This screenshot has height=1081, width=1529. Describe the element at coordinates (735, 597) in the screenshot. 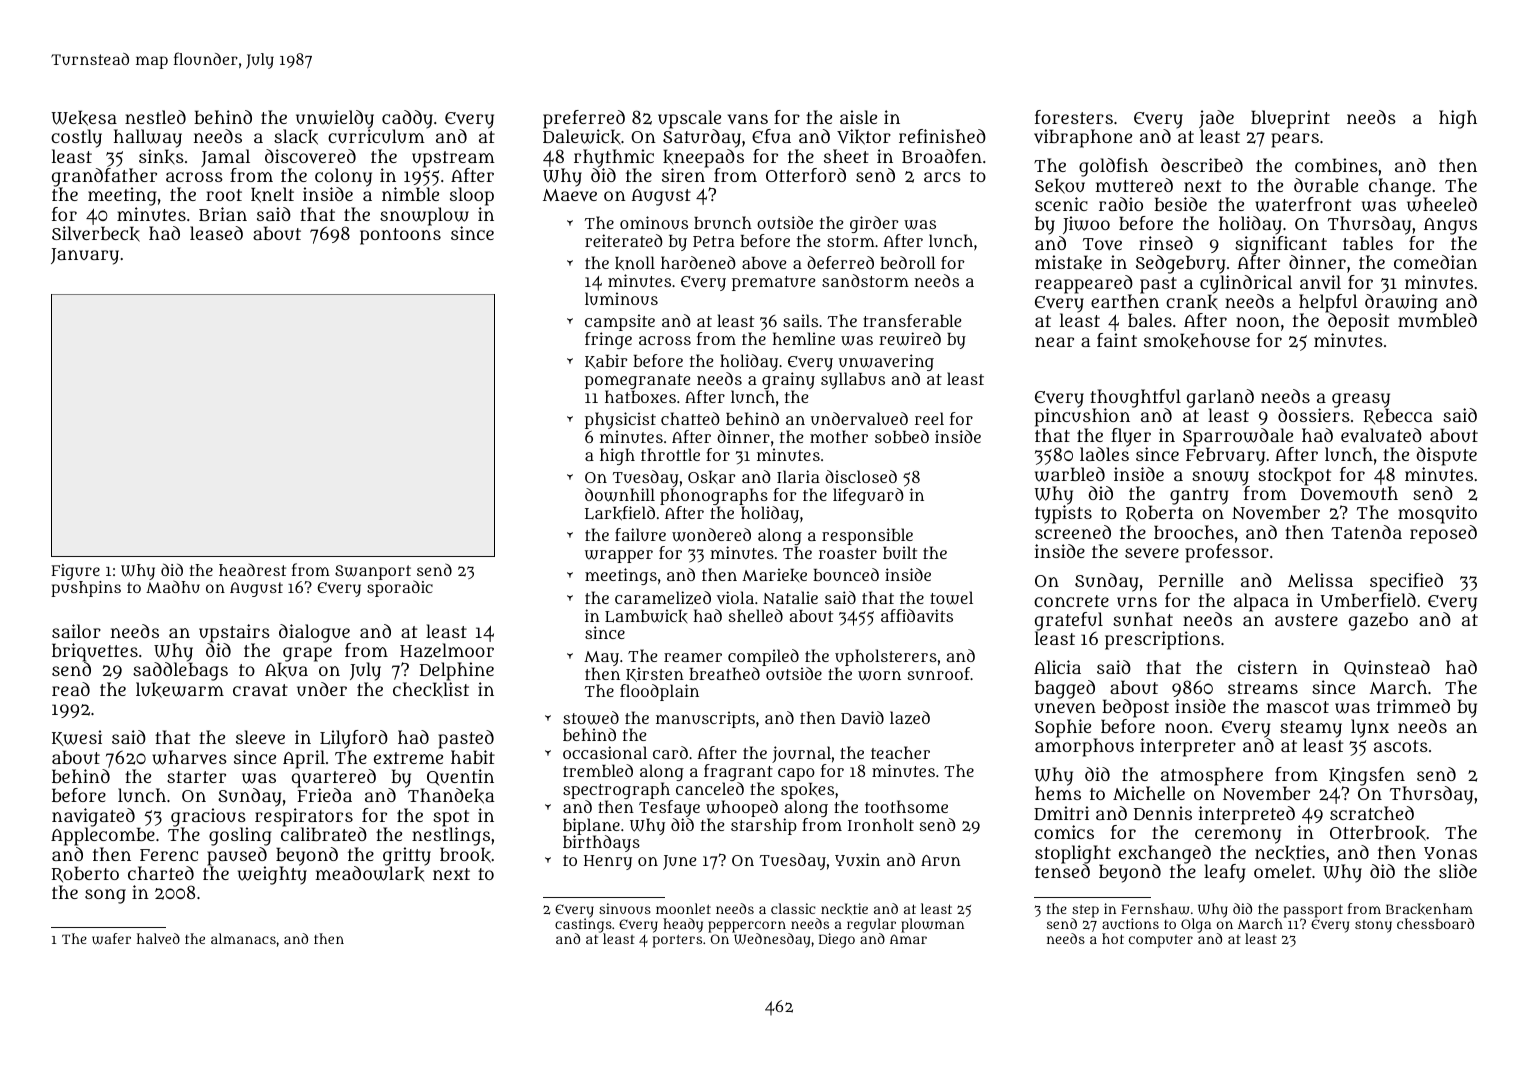

I see `viola` at that location.
